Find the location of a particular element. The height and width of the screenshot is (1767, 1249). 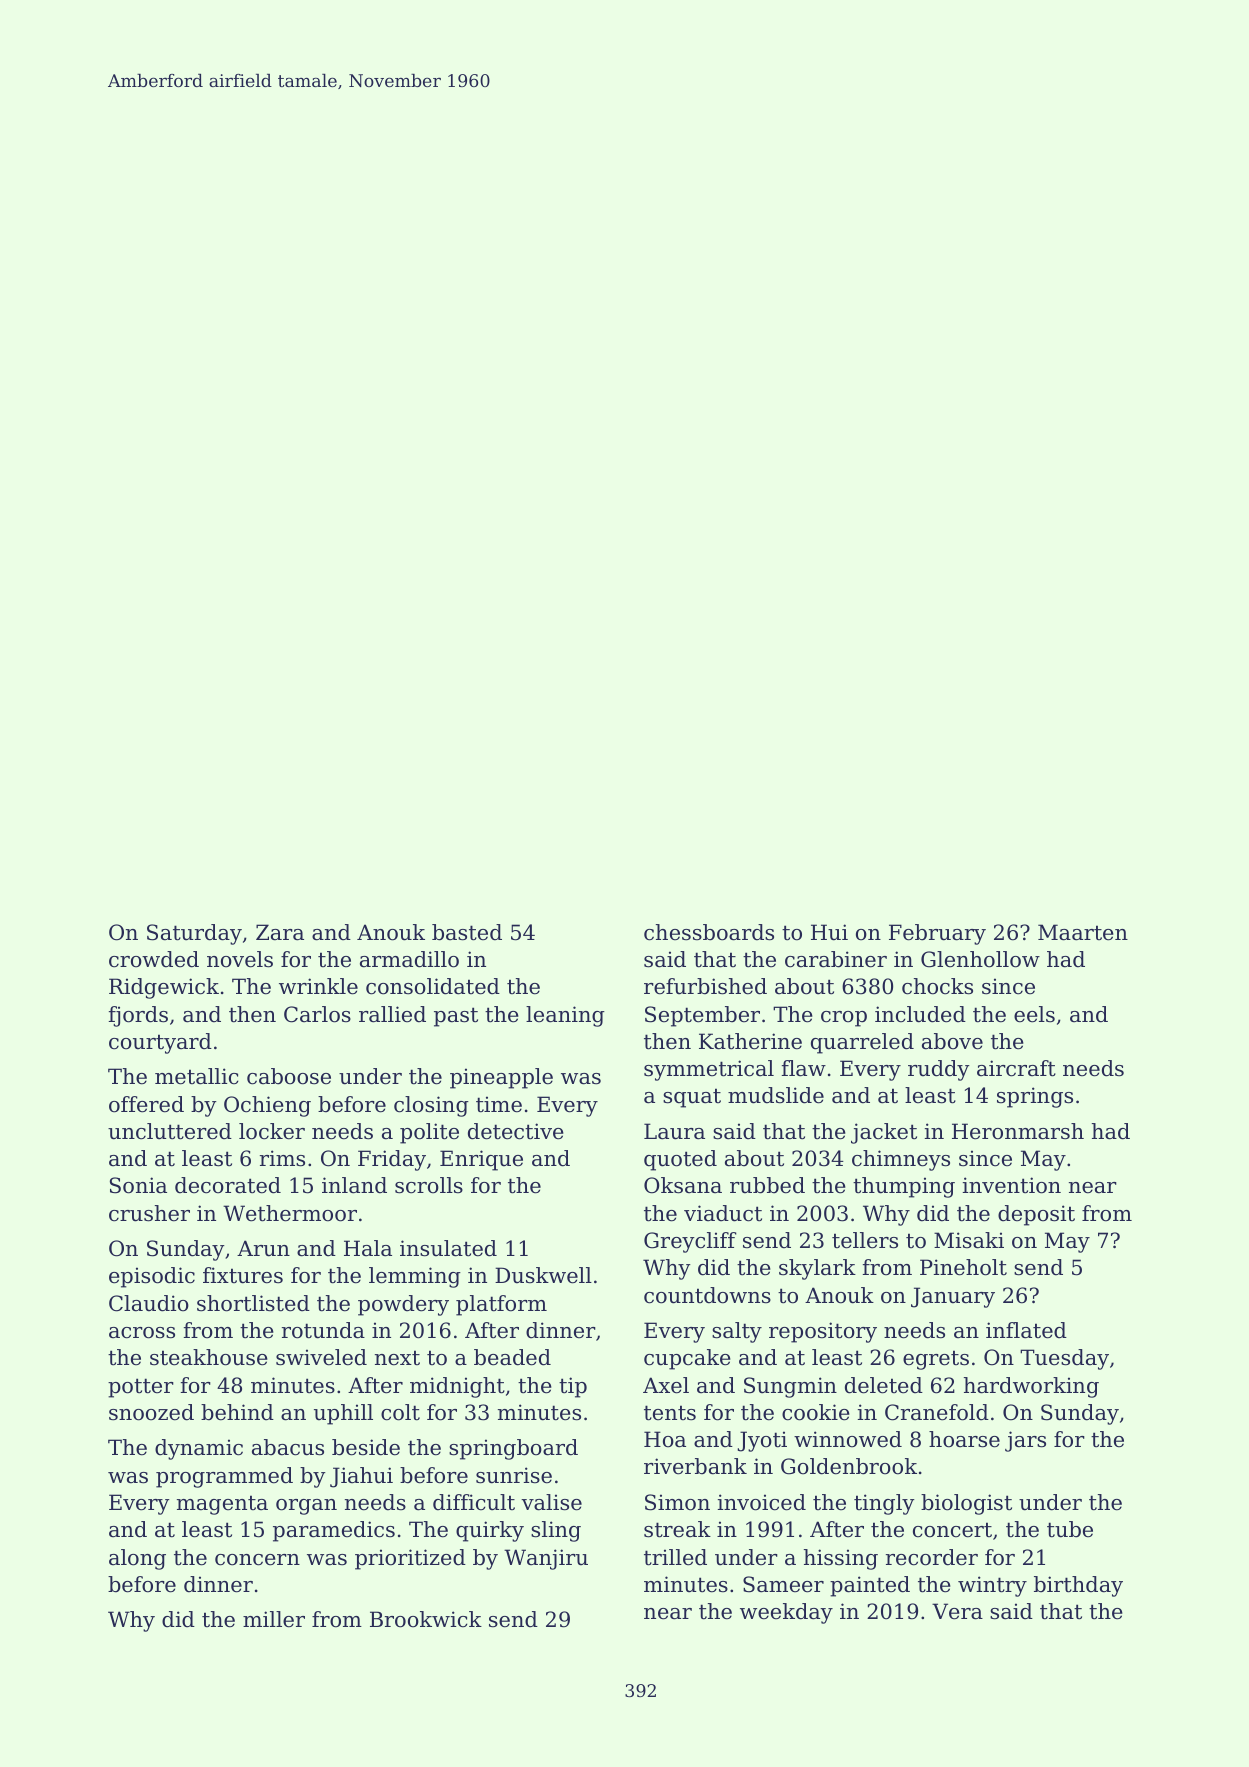

Glenhollow is located at coordinates (980, 959).
